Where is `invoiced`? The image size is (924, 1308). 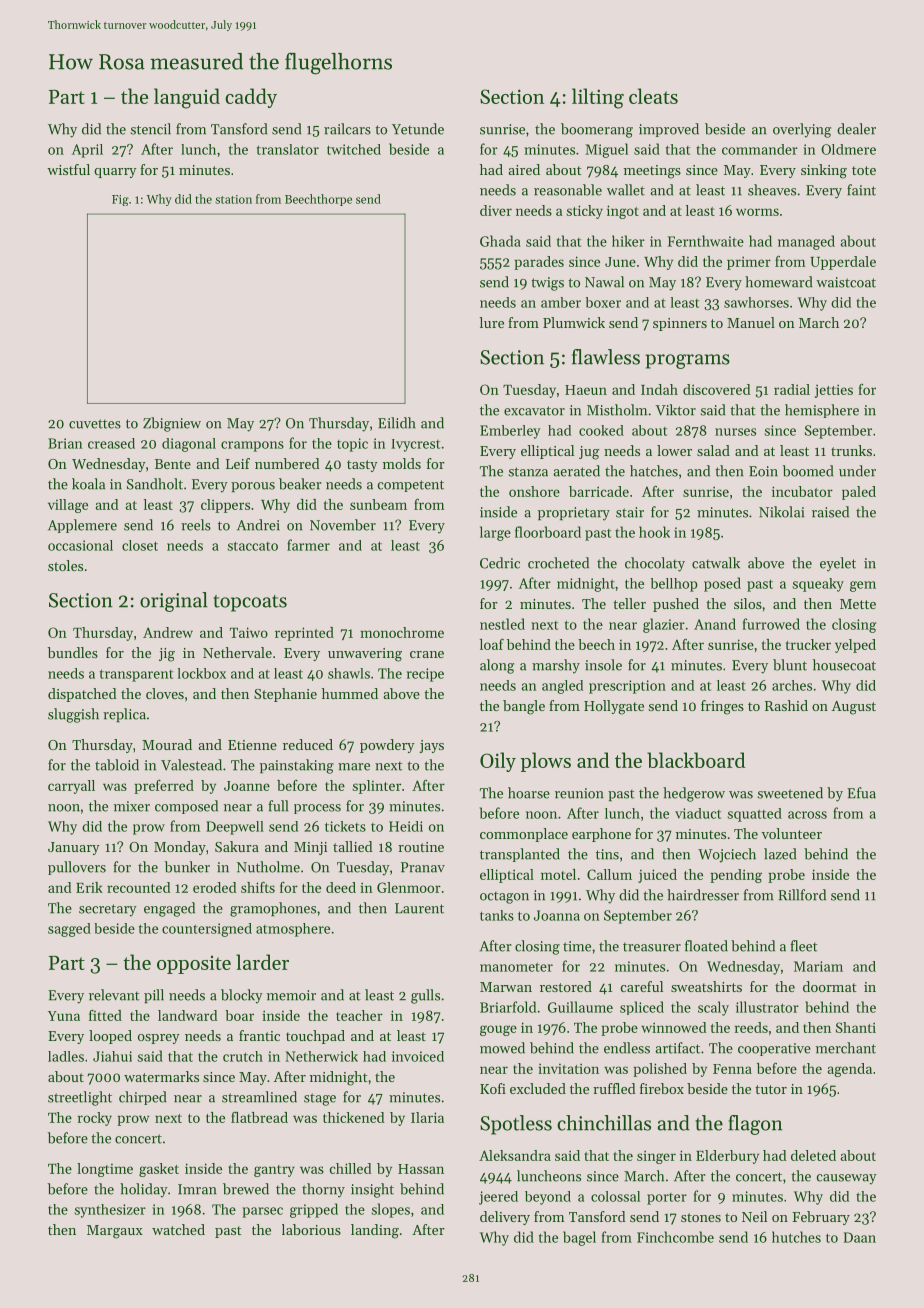
invoiced is located at coordinates (418, 1056).
